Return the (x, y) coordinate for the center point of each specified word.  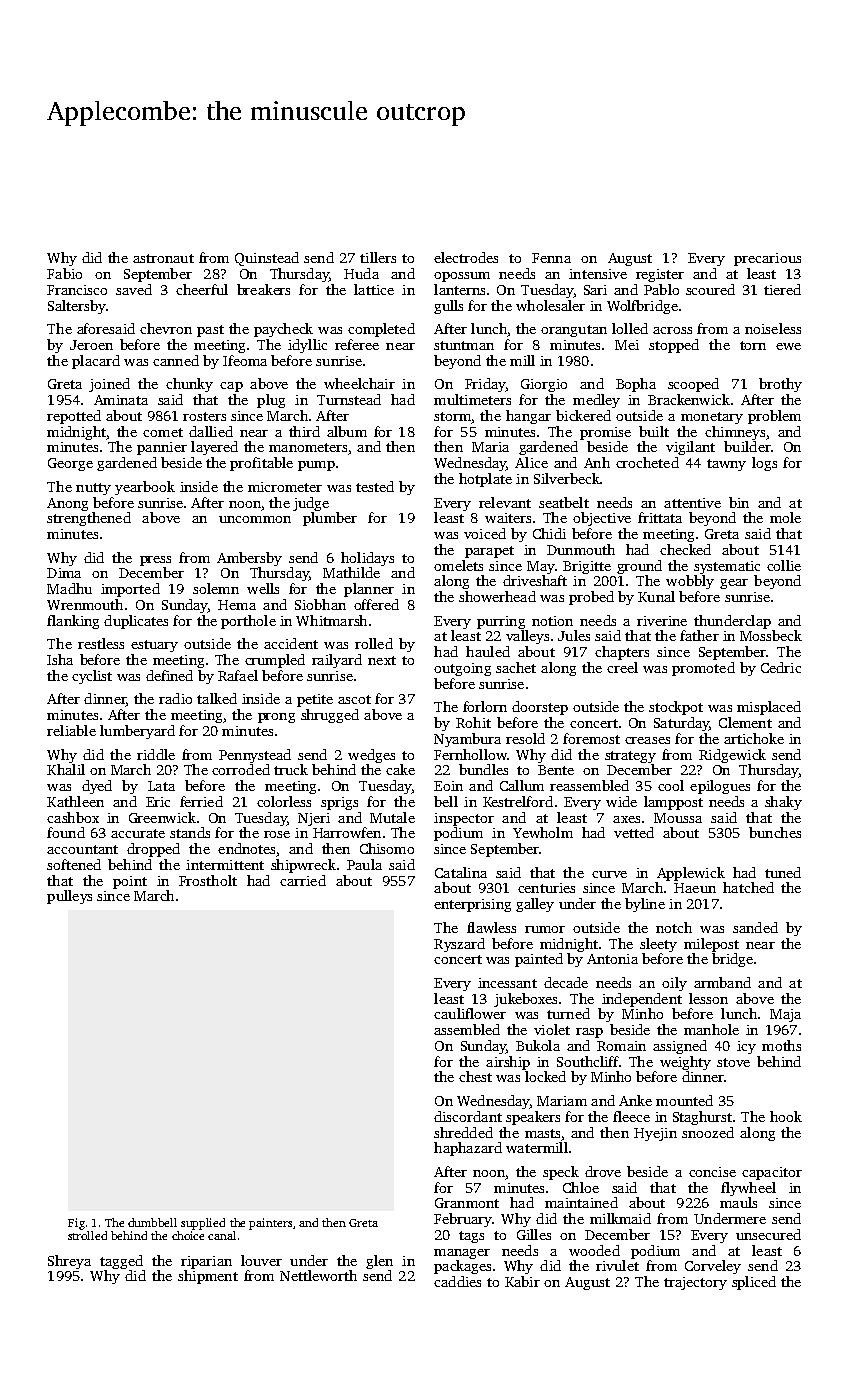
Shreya (69, 1262)
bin (739, 502)
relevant (505, 502)
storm (452, 416)
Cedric (781, 667)
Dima (64, 573)
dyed (97, 787)
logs (764, 464)
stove (733, 1062)
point (130, 882)
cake (400, 769)
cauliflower (470, 1013)
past (210, 331)
